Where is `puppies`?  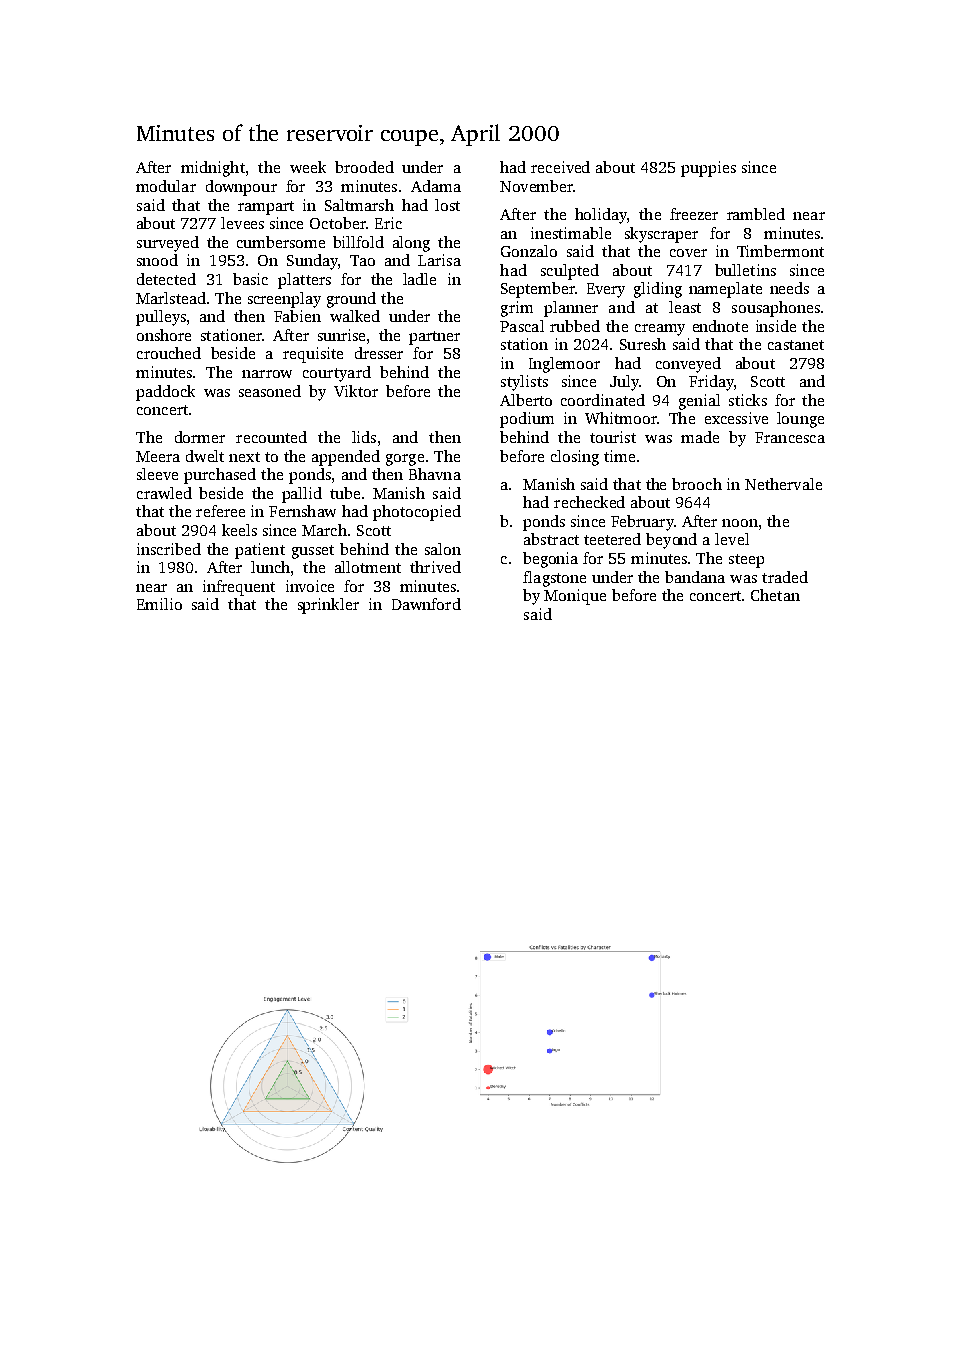 puppies is located at coordinates (708, 169).
